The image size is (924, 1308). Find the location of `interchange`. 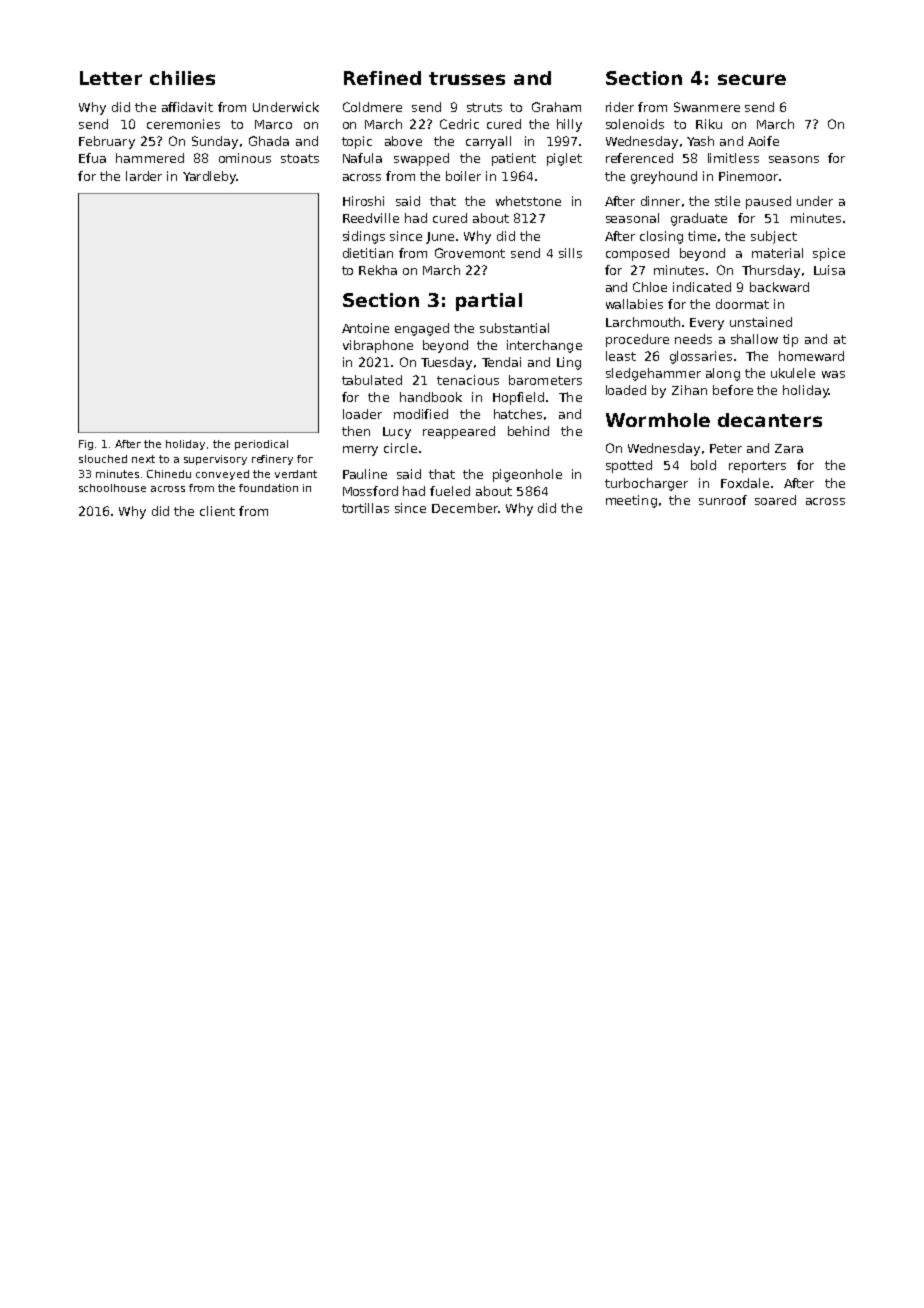

interchange is located at coordinates (544, 346).
